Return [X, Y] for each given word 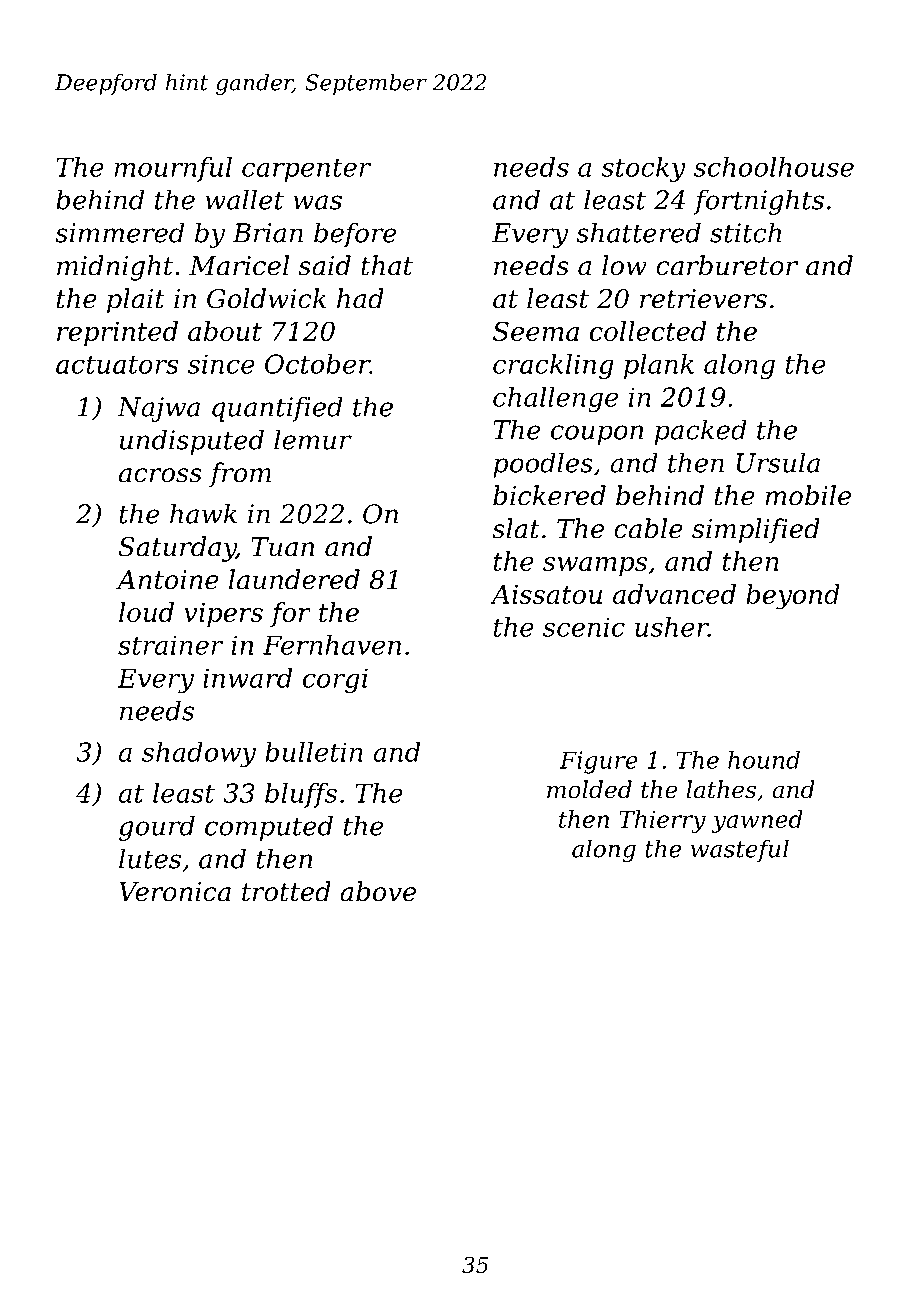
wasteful [740, 850]
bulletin [314, 752]
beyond [793, 597]
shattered [638, 232]
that [387, 265]
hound [764, 760]
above [378, 891]
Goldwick [266, 298]
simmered [119, 232]
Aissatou [546, 594]
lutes [150, 858]
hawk [203, 513]
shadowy [199, 754]
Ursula [778, 462]
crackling [553, 366]
